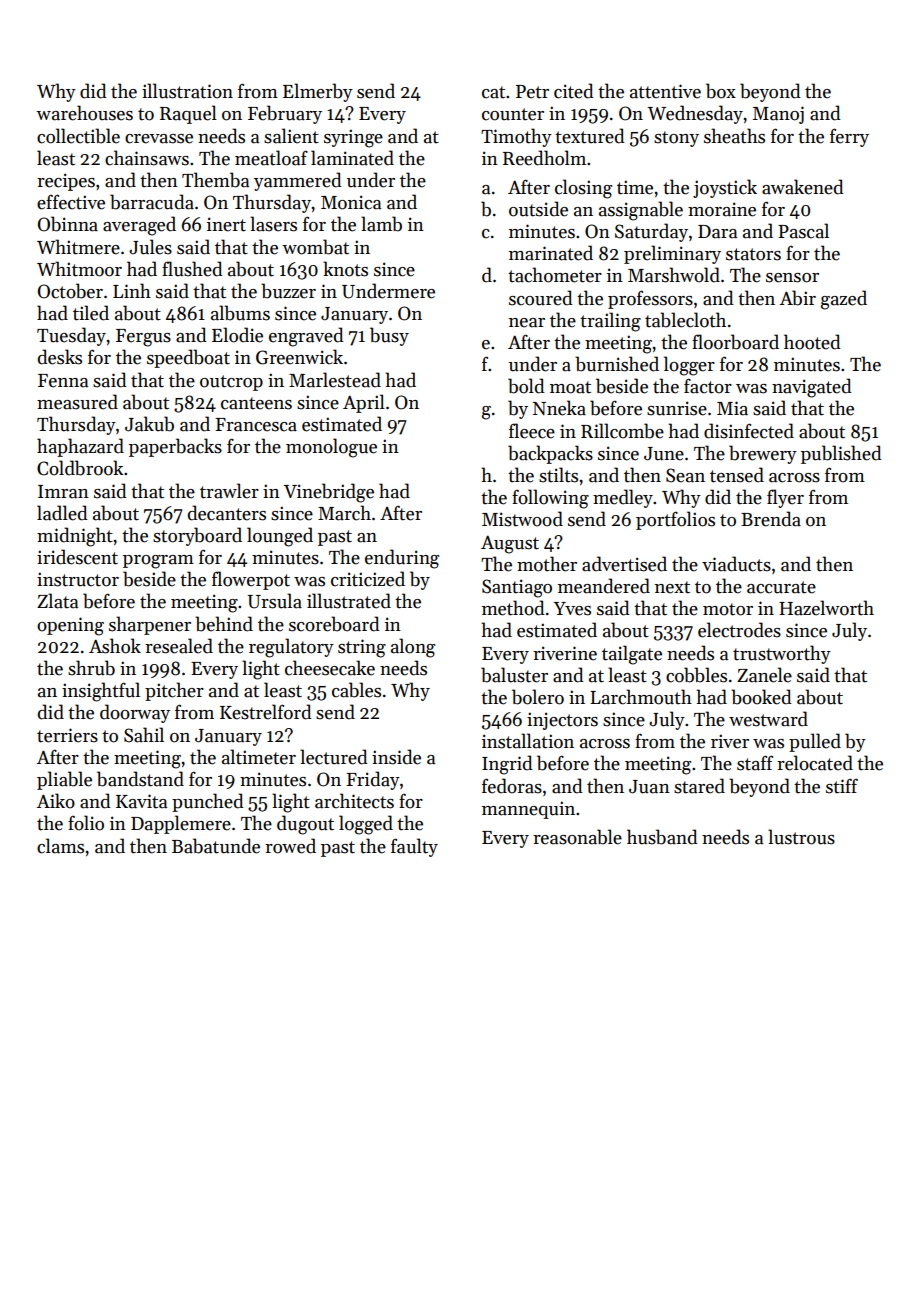  What do you see at coordinates (803, 187) in the document?
I see `awakened` at bounding box center [803, 187].
